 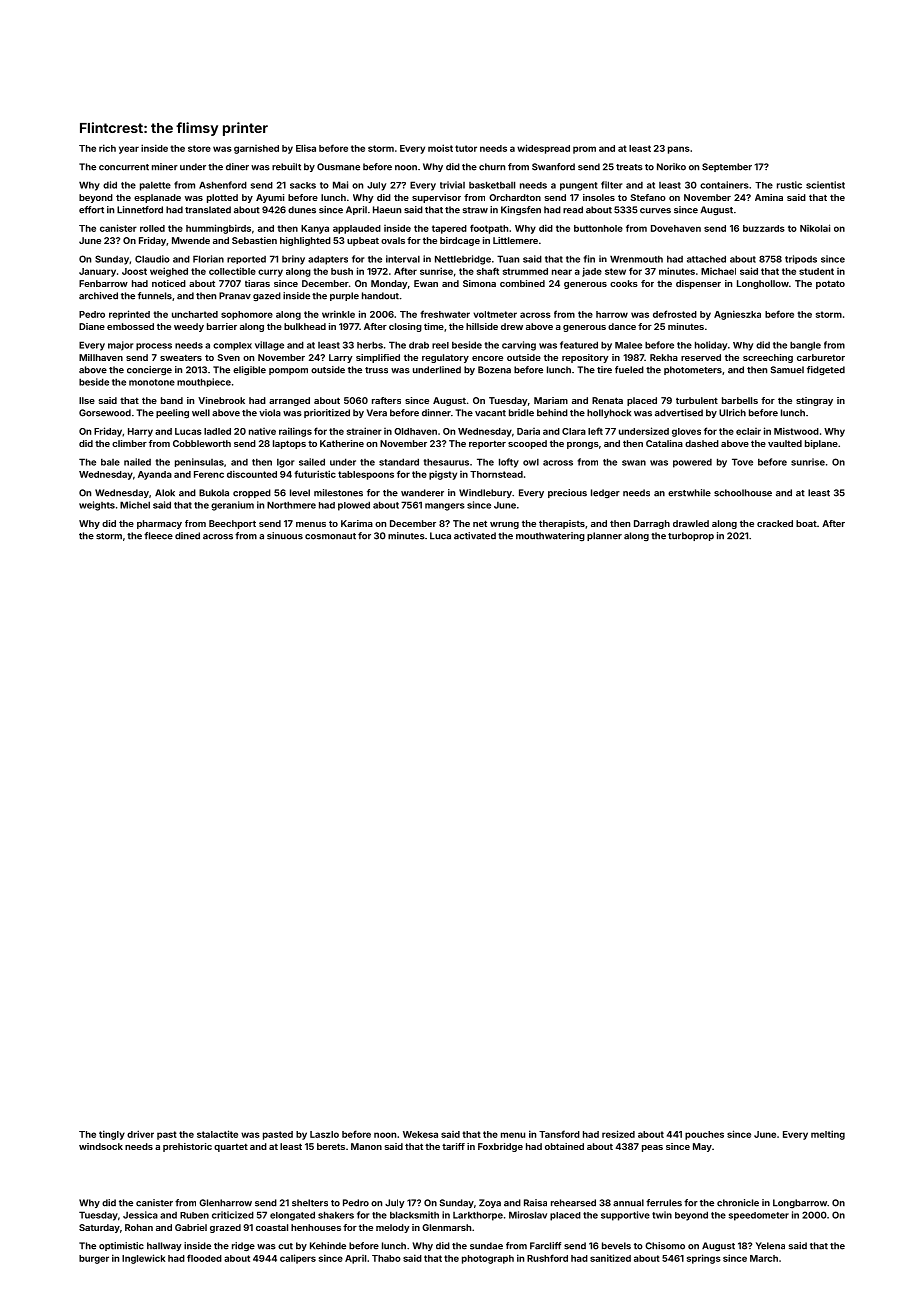 I want to click on windsock, so click(x=101, y=1146).
